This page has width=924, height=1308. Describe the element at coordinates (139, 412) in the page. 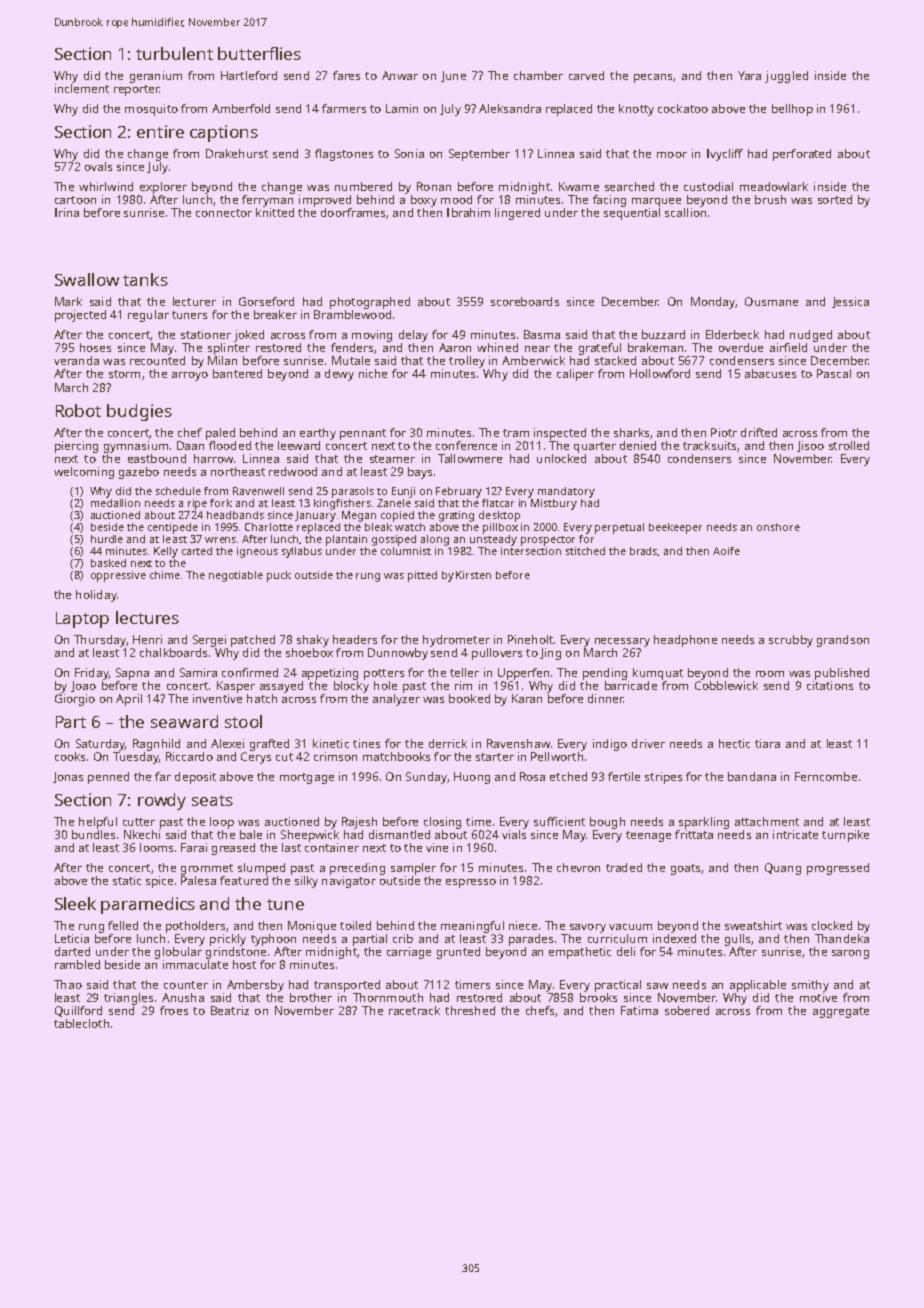

I see `budgies` at that location.
